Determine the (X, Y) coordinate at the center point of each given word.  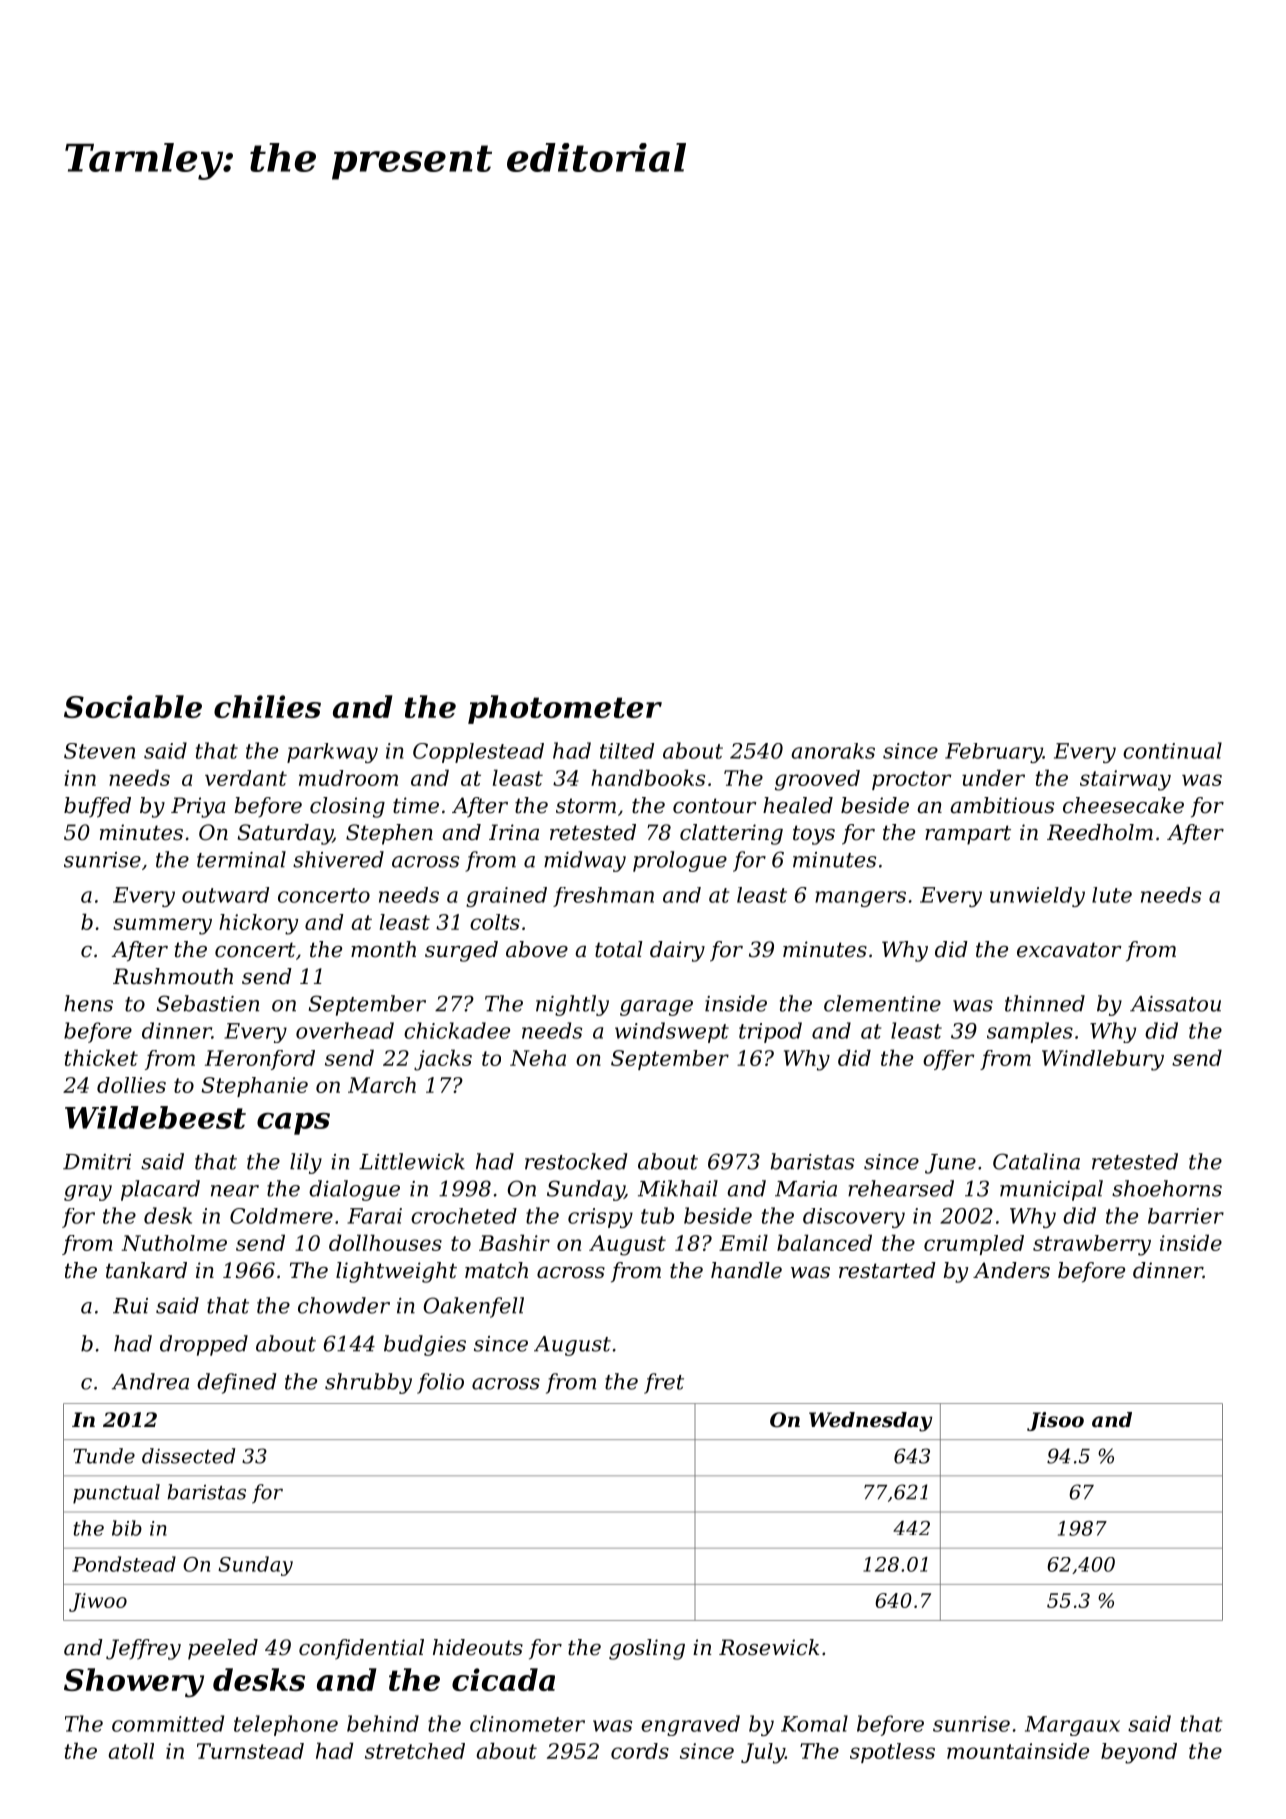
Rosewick (769, 1647)
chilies (267, 706)
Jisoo (1055, 1421)
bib (127, 1528)
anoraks (833, 751)
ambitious (1002, 805)
